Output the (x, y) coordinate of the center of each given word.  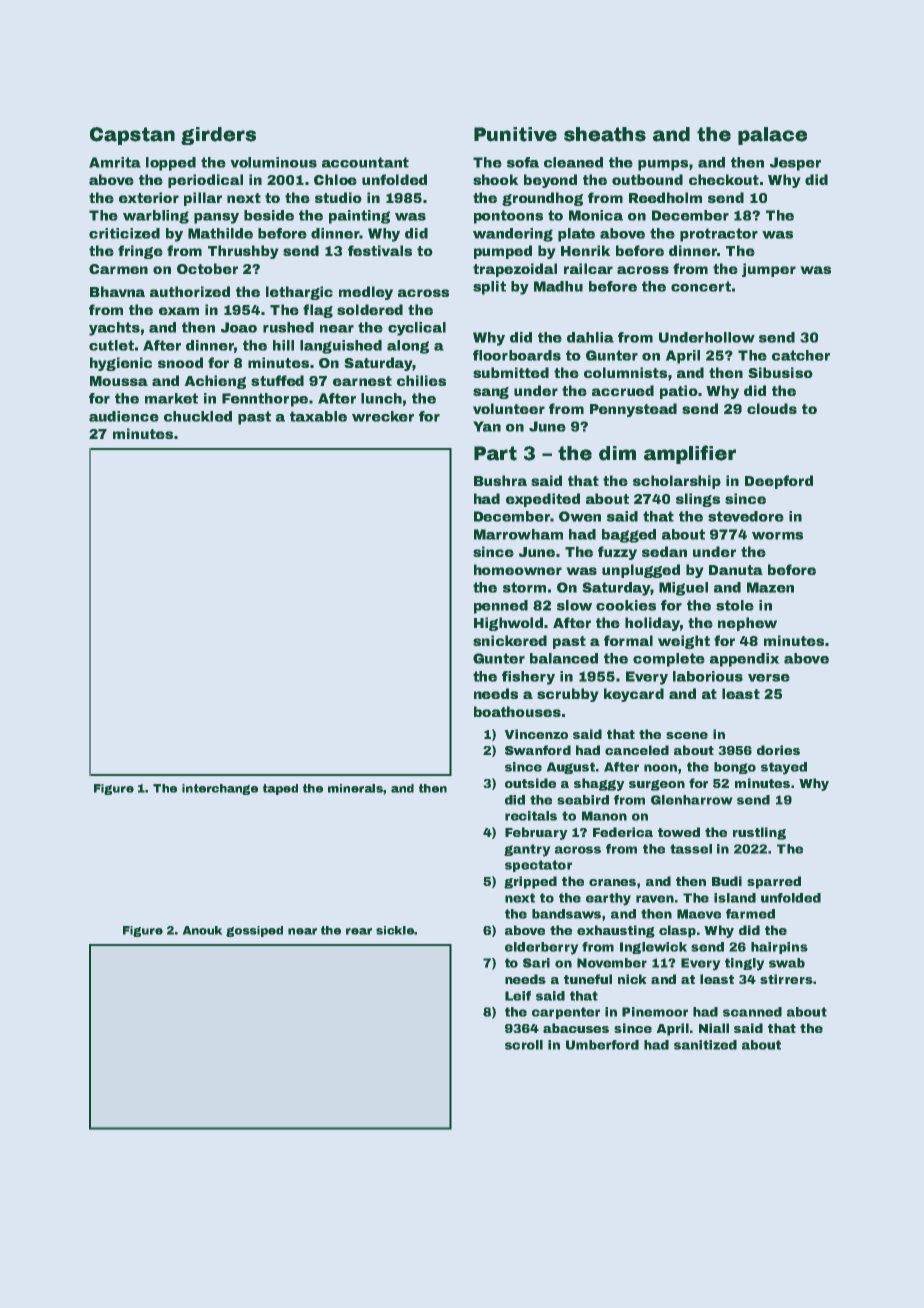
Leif (518, 996)
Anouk (202, 930)
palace (772, 136)
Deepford (779, 482)
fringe (140, 252)
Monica (596, 215)
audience (124, 416)
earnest (362, 381)
